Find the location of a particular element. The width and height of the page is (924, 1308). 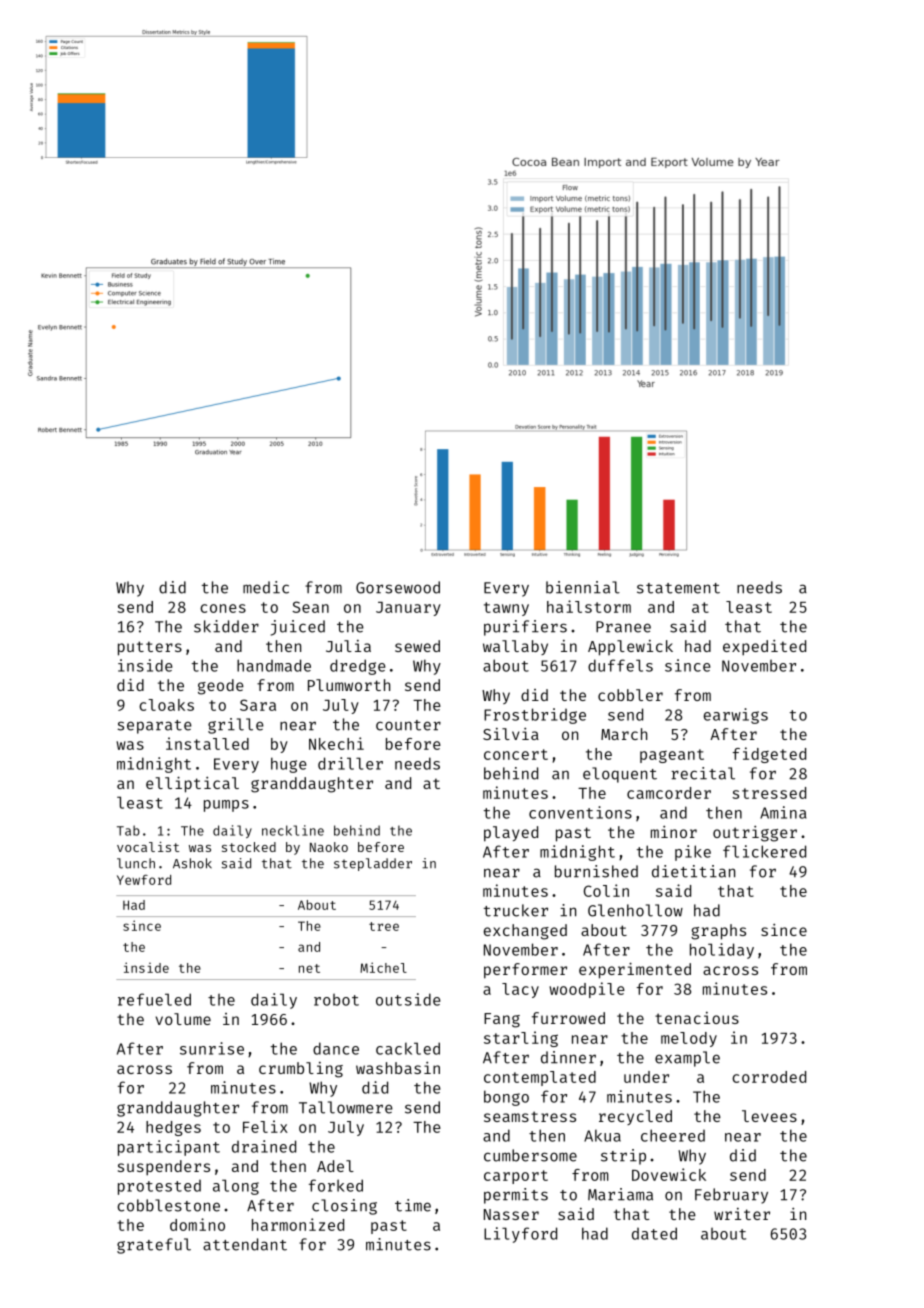

corroded is located at coordinates (769, 1077).
